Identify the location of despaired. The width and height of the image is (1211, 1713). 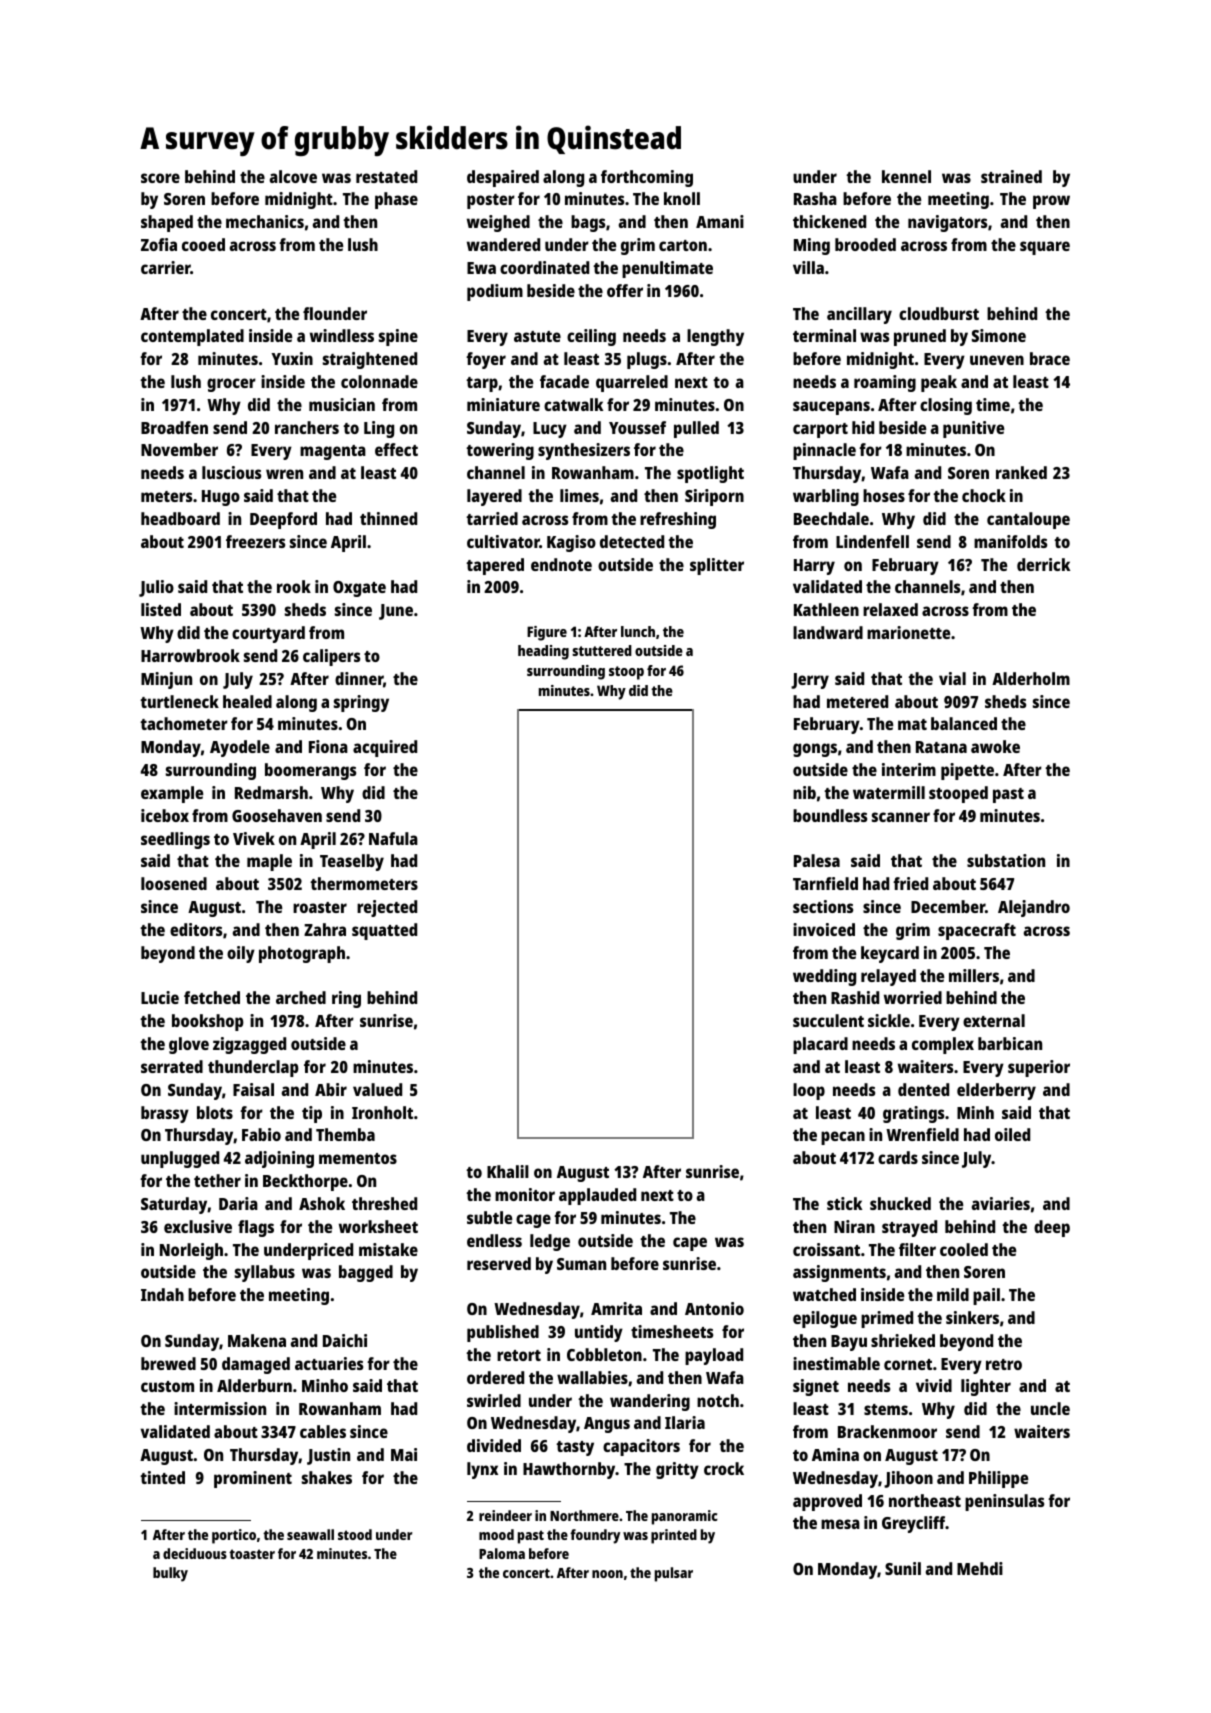
(503, 178).
